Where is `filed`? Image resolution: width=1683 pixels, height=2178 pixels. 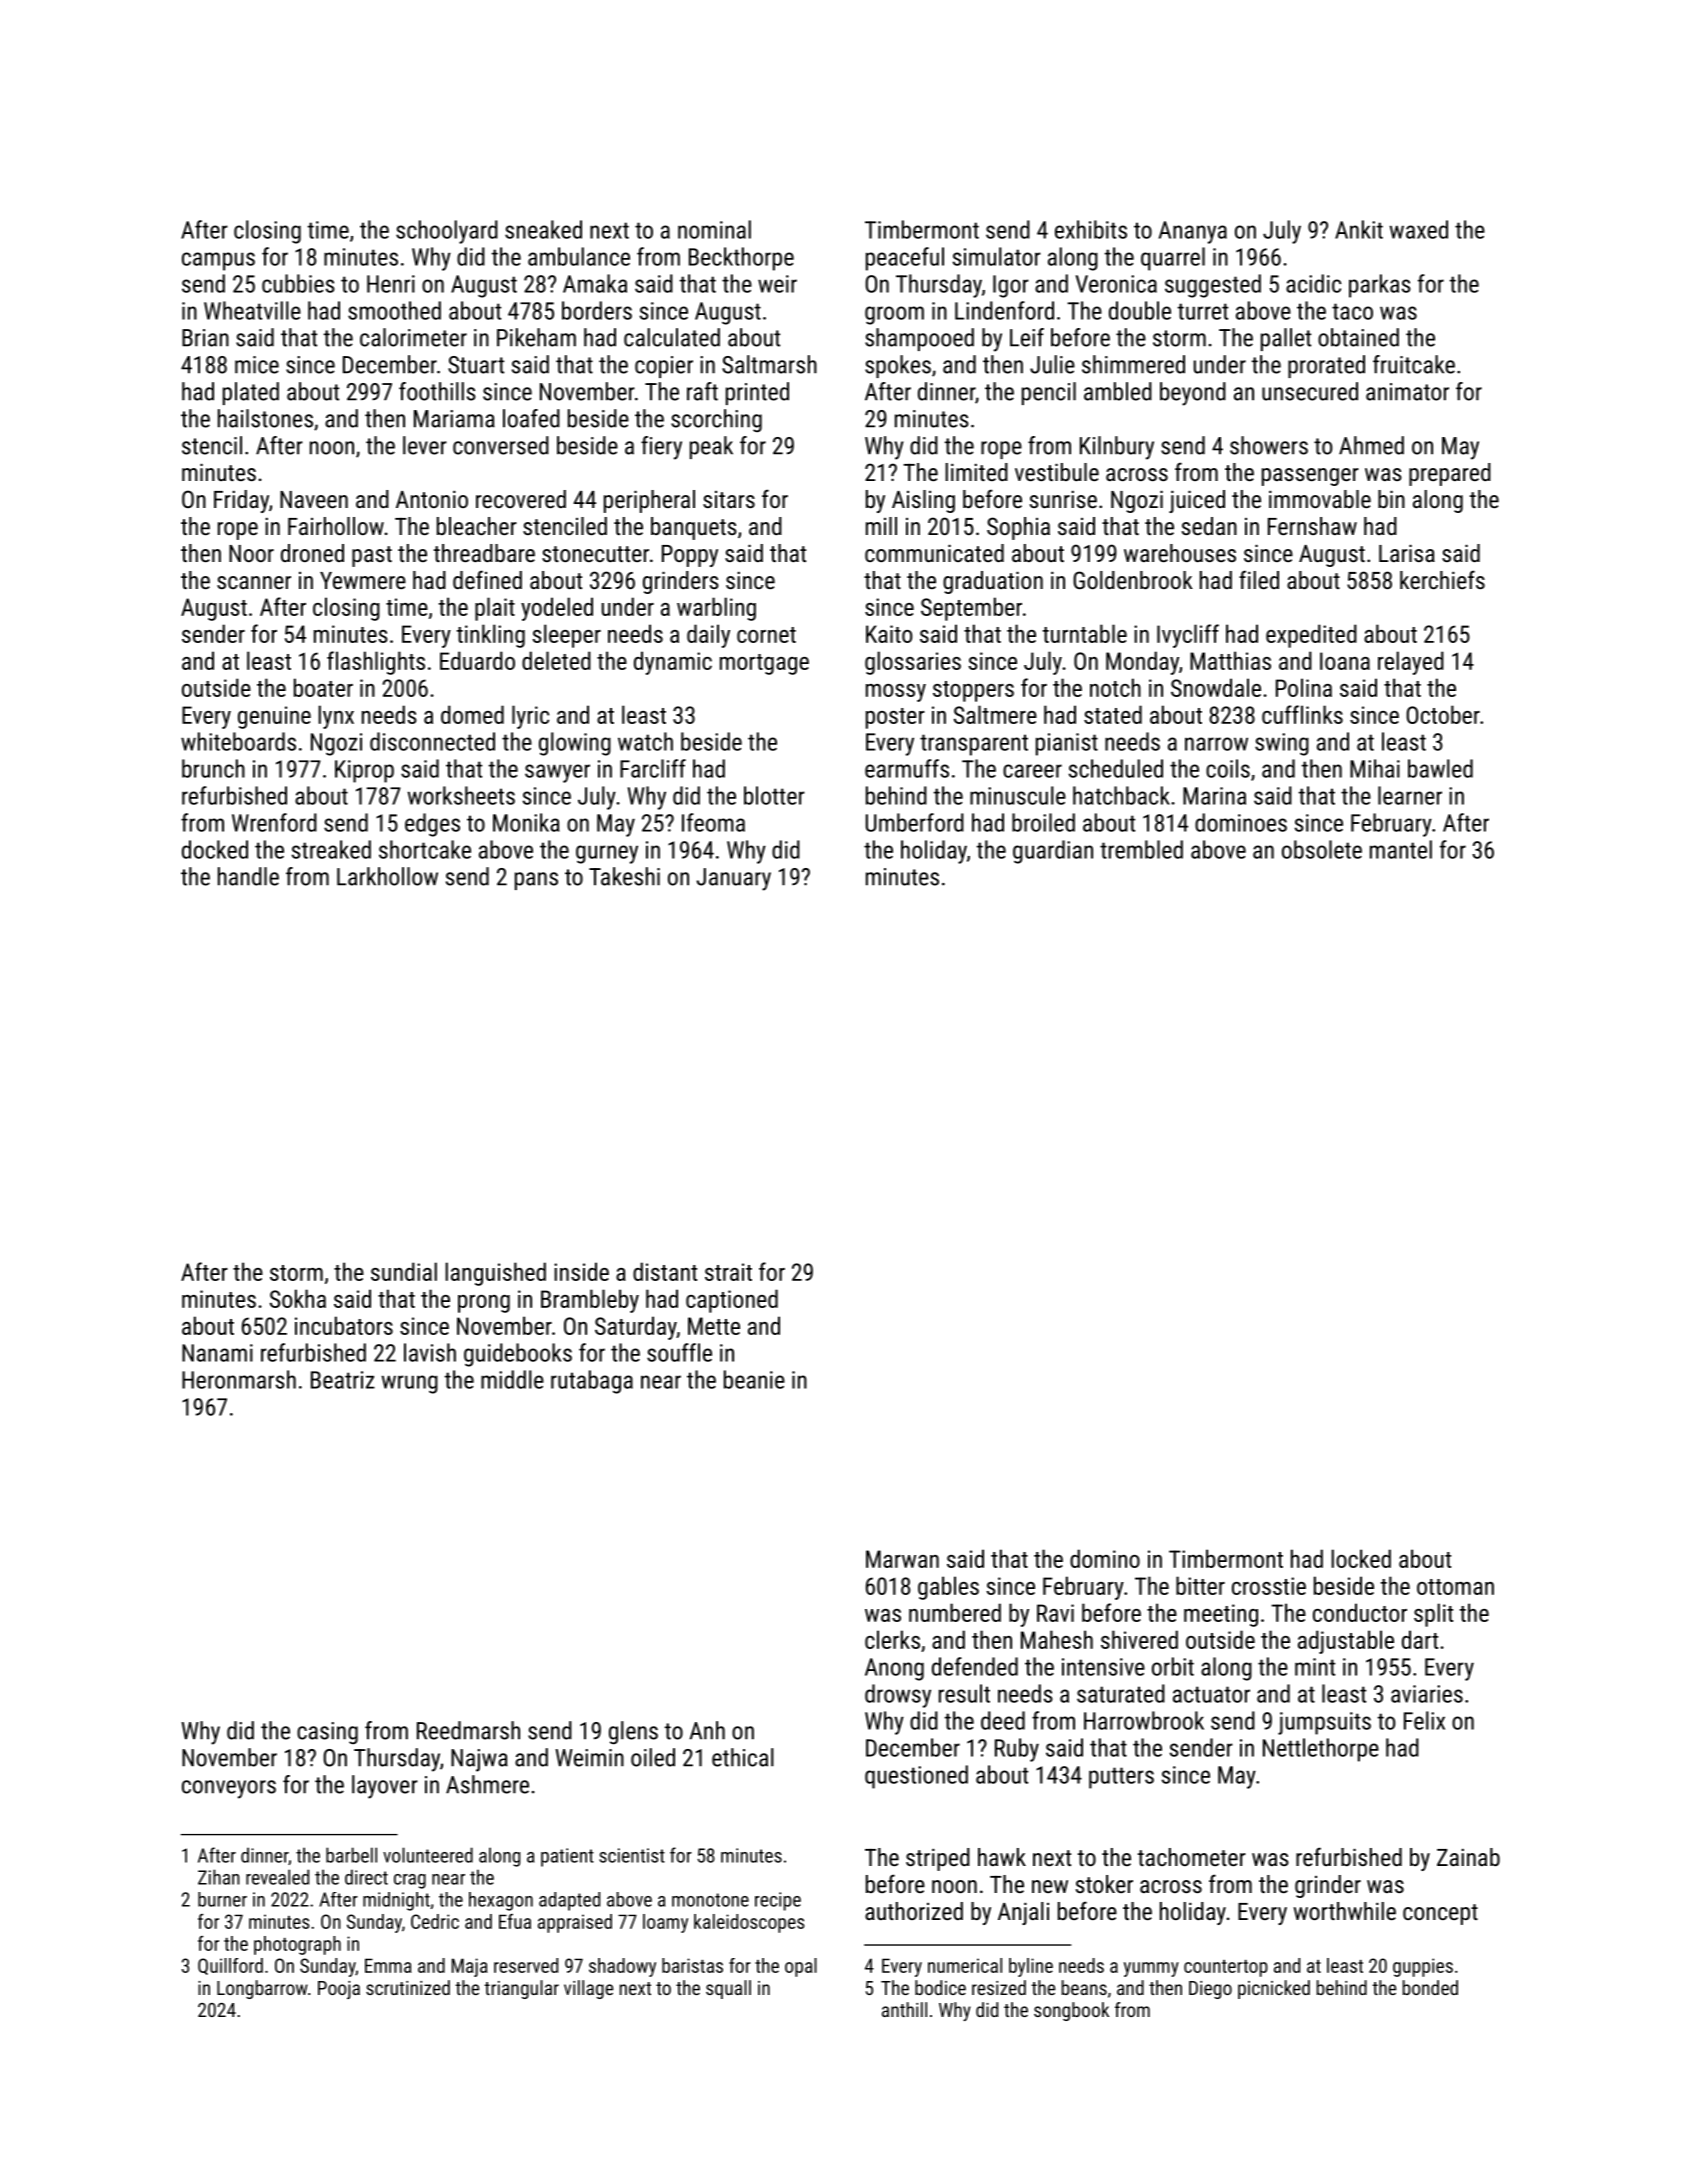
filed is located at coordinates (1259, 579).
